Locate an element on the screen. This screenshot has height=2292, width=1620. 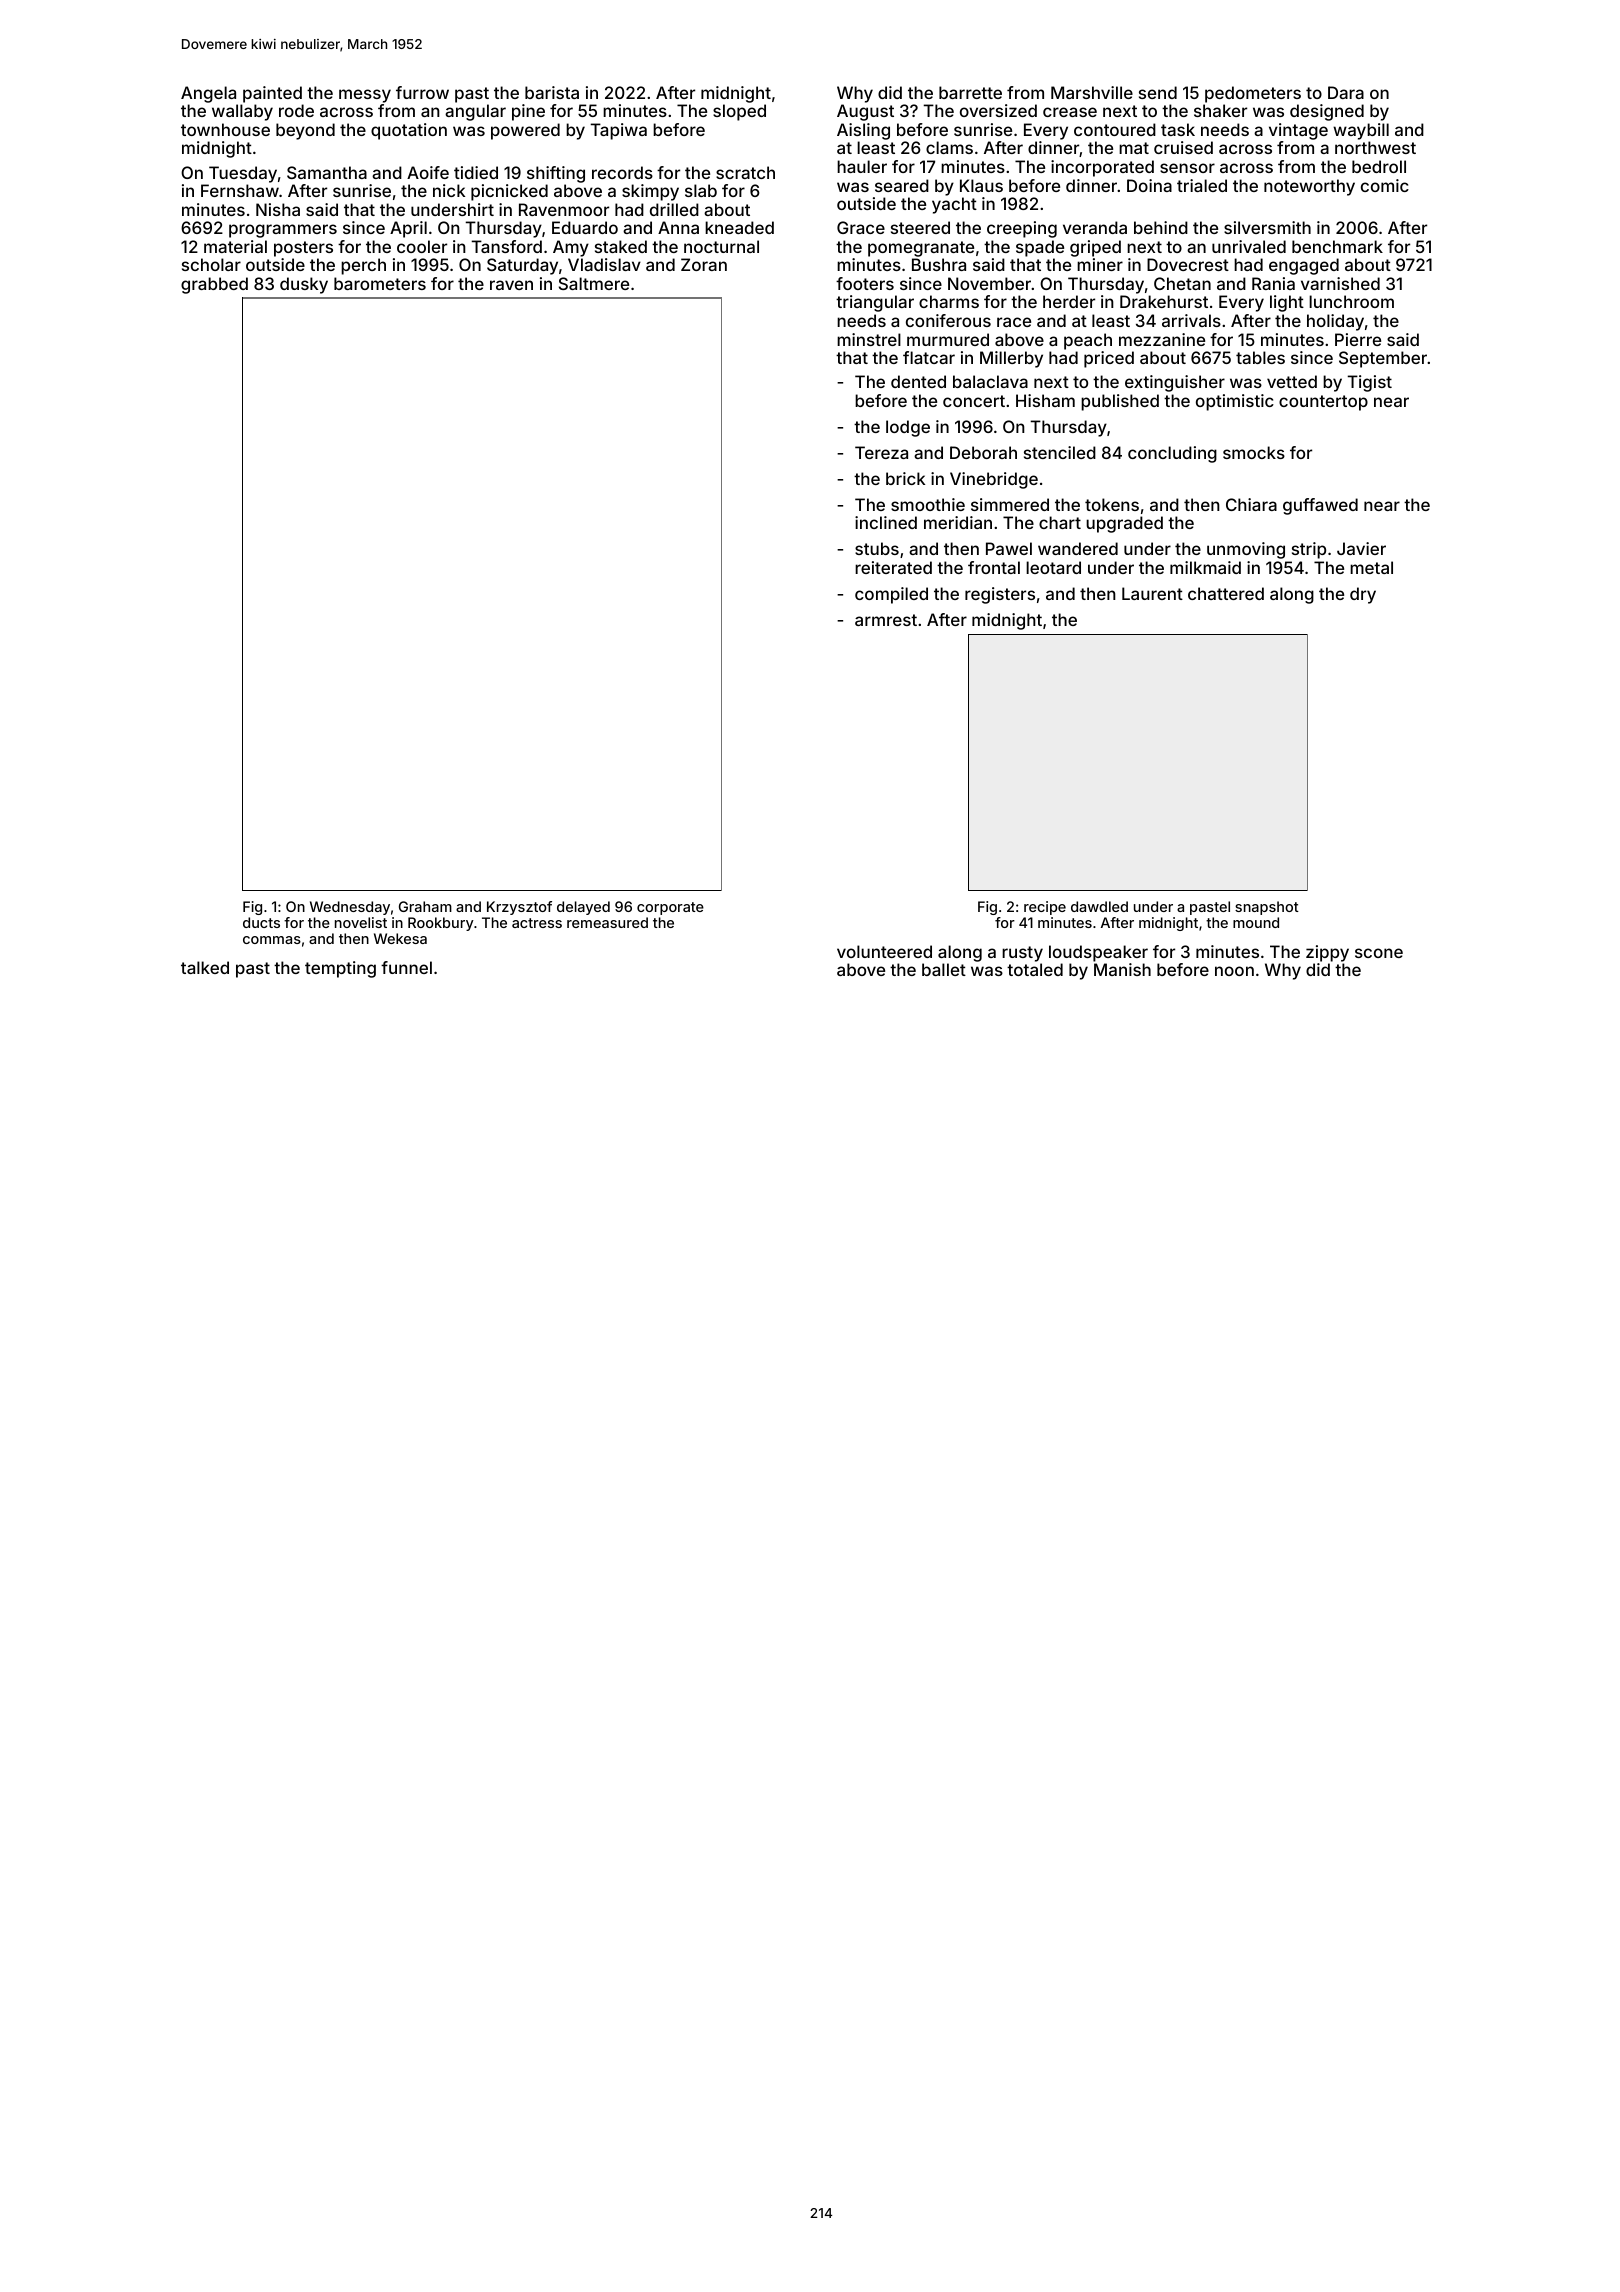
funnel is located at coordinates (406, 967).
